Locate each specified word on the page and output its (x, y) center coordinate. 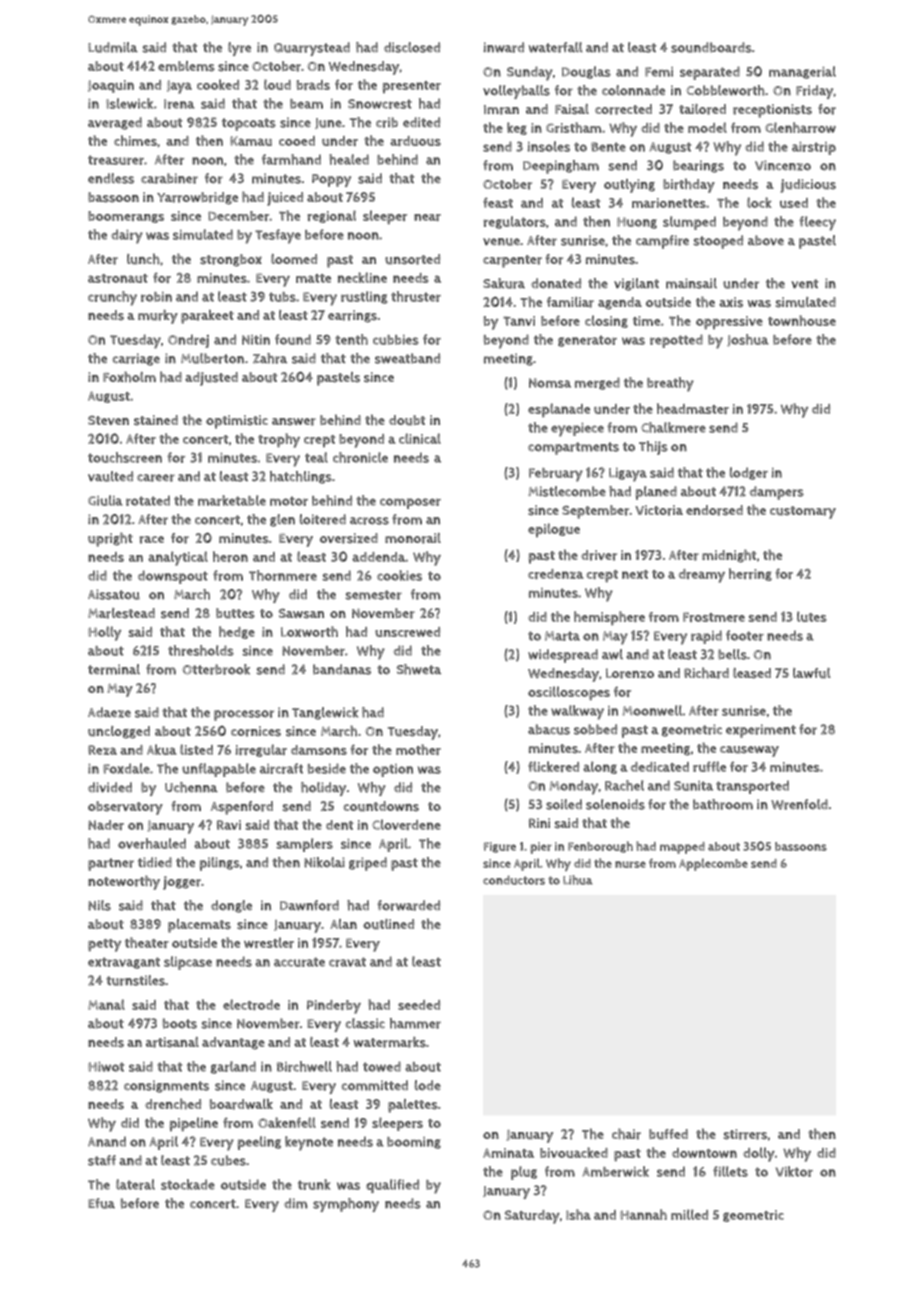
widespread (563, 656)
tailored (702, 109)
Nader (106, 825)
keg (517, 128)
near (427, 217)
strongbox (231, 260)
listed (196, 749)
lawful (812, 673)
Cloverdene (406, 824)
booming (414, 1143)
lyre (239, 49)
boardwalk (241, 1104)
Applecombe (713, 864)
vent (804, 284)
